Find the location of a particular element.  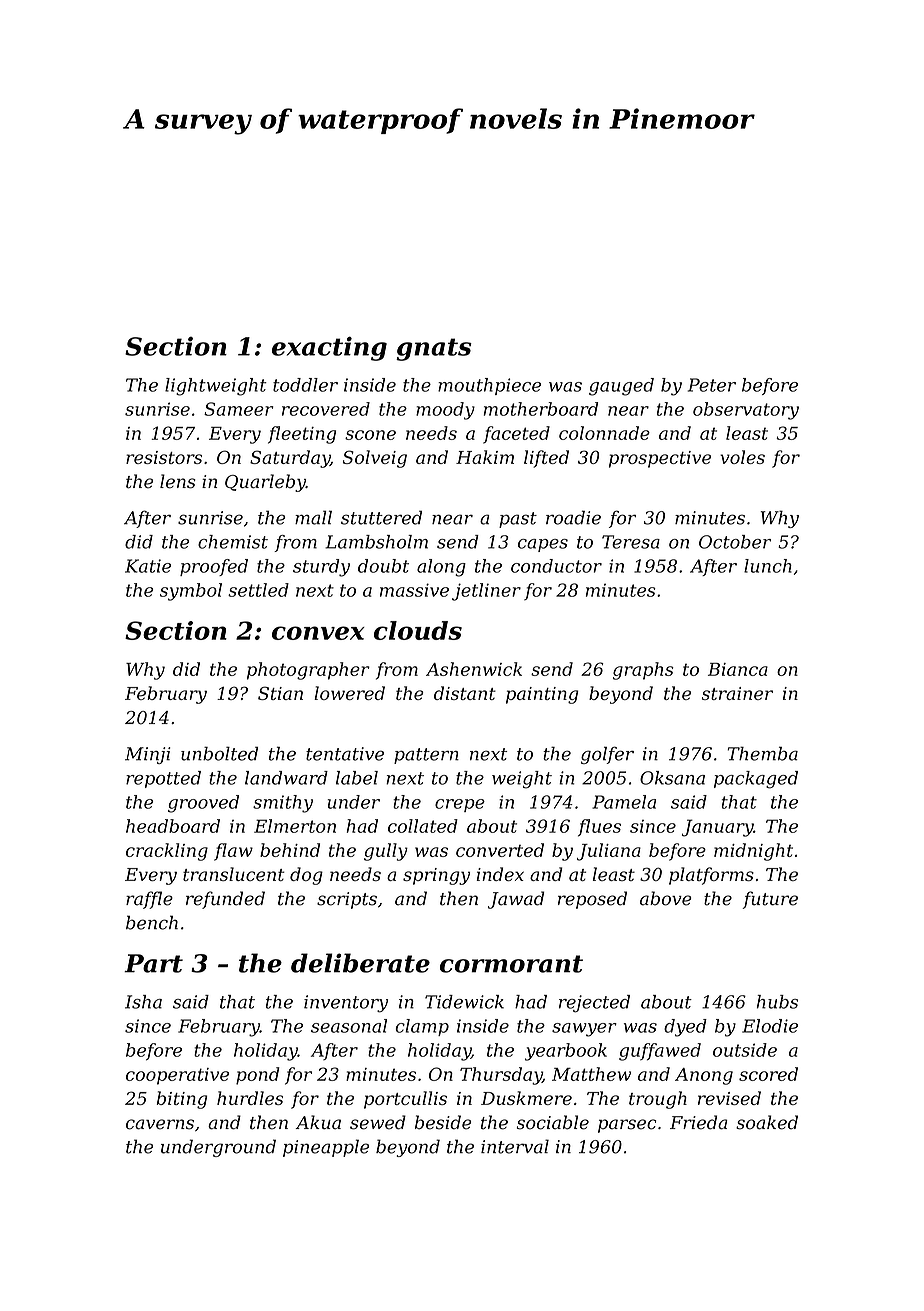

cooperative is located at coordinates (177, 1076).
